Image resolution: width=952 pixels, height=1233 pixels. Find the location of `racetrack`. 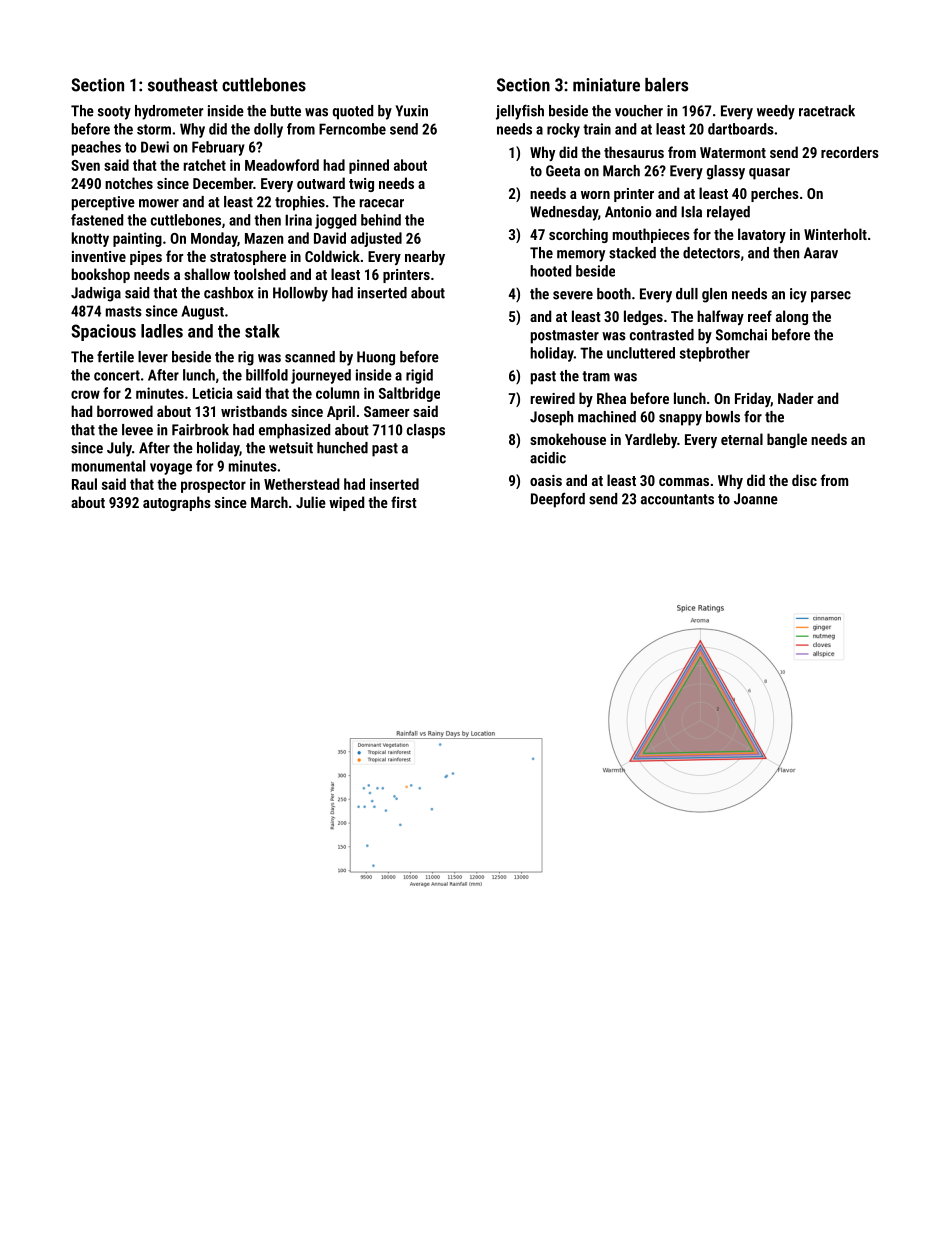

racetrack is located at coordinates (827, 111).
